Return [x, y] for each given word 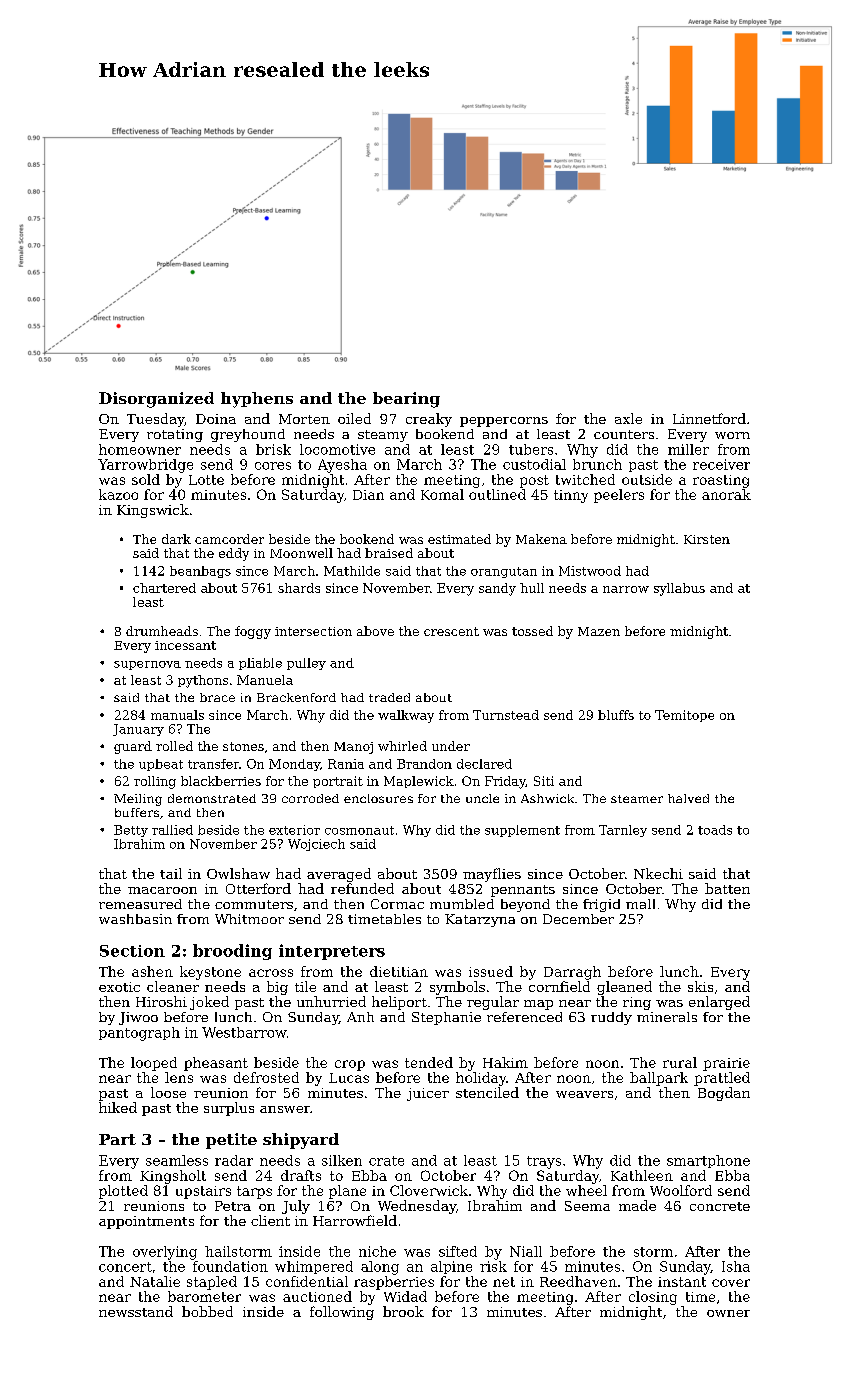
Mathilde [352, 571]
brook [403, 1311]
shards [299, 588]
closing [653, 1298]
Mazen [599, 631]
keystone [210, 973]
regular [493, 1003]
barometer [204, 1296]
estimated [459, 539]
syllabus [679, 589]
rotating [175, 435]
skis [700, 986]
